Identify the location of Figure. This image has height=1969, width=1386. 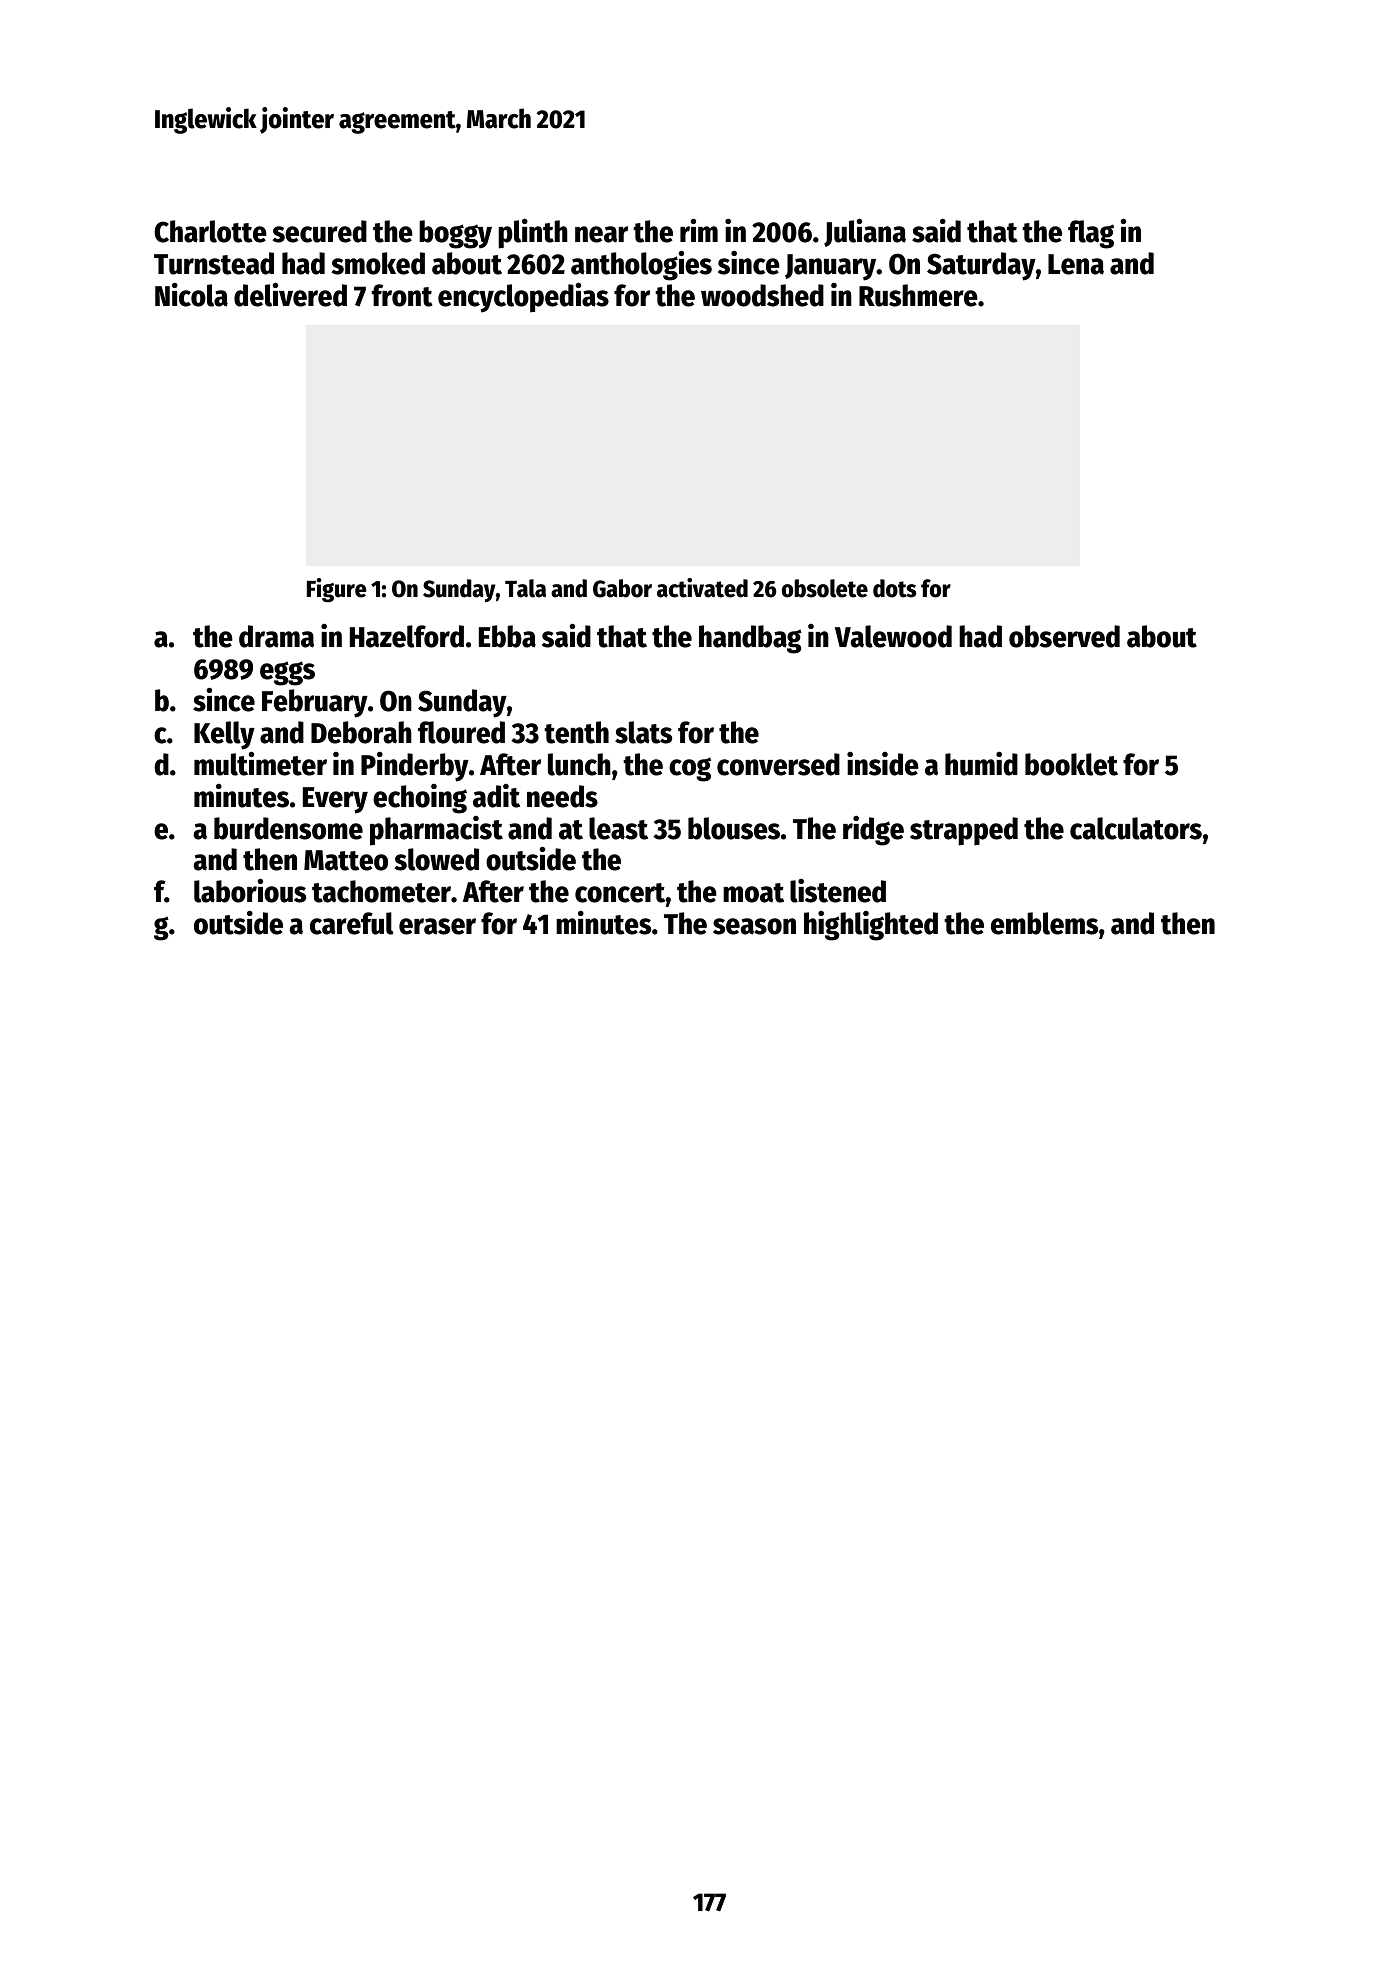
(337, 590).
